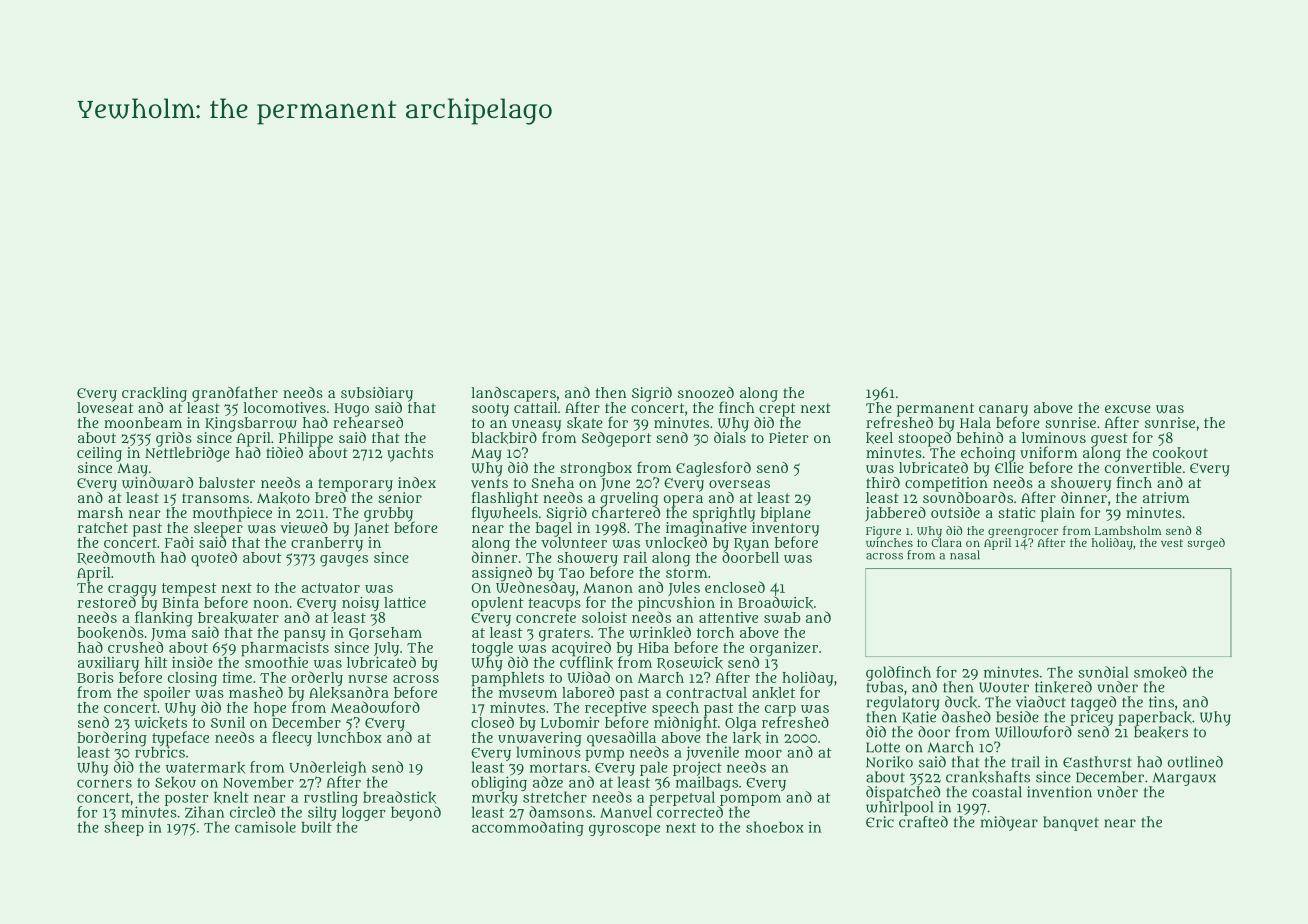  What do you see at coordinates (690, 663) in the screenshot?
I see `Rosewick` at bounding box center [690, 663].
